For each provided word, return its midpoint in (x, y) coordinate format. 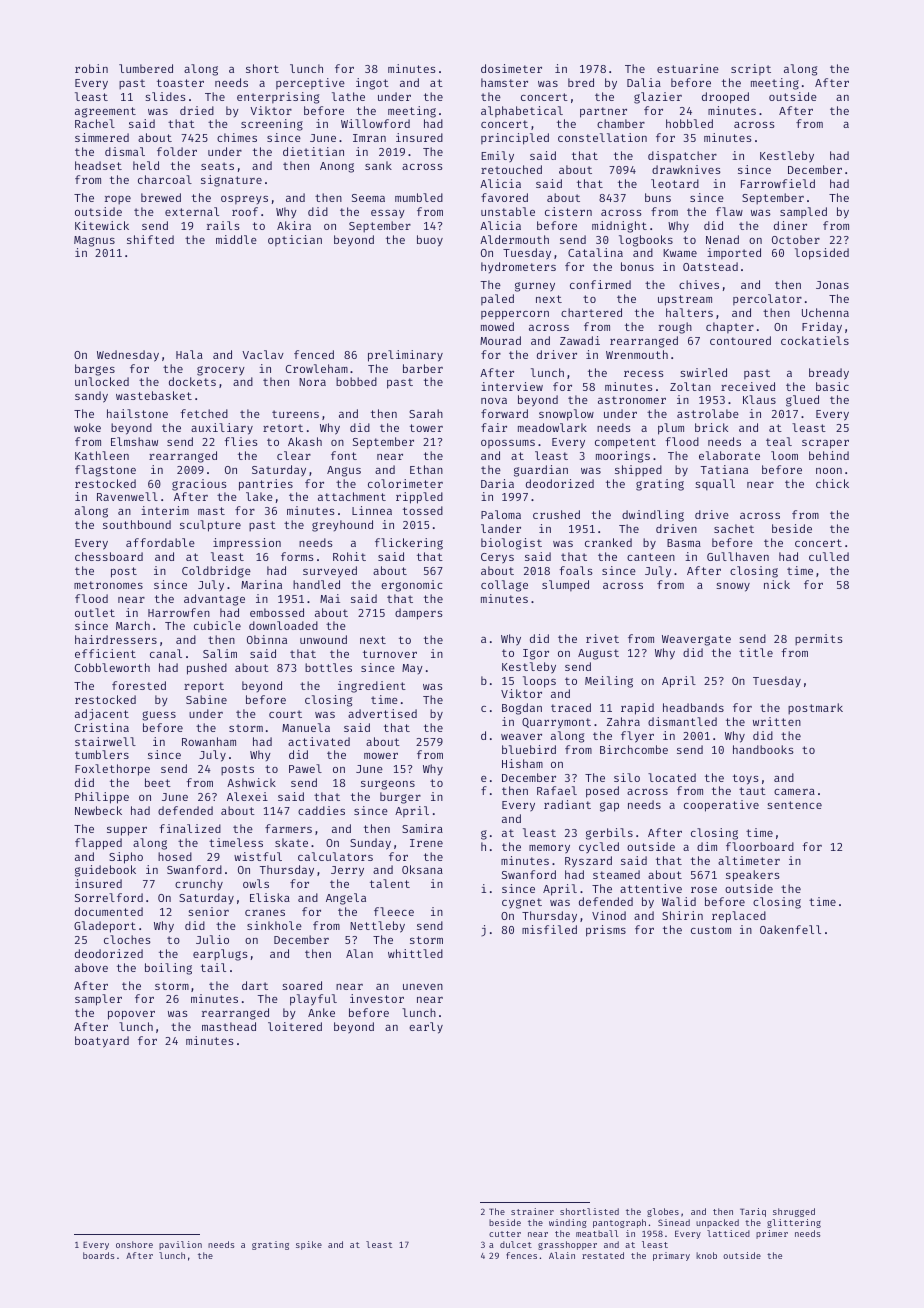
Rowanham (209, 741)
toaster (180, 83)
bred (581, 82)
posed (602, 792)
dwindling (653, 516)
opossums (508, 444)
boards (99, 1255)
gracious (199, 485)
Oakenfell (790, 929)
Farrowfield (778, 183)
